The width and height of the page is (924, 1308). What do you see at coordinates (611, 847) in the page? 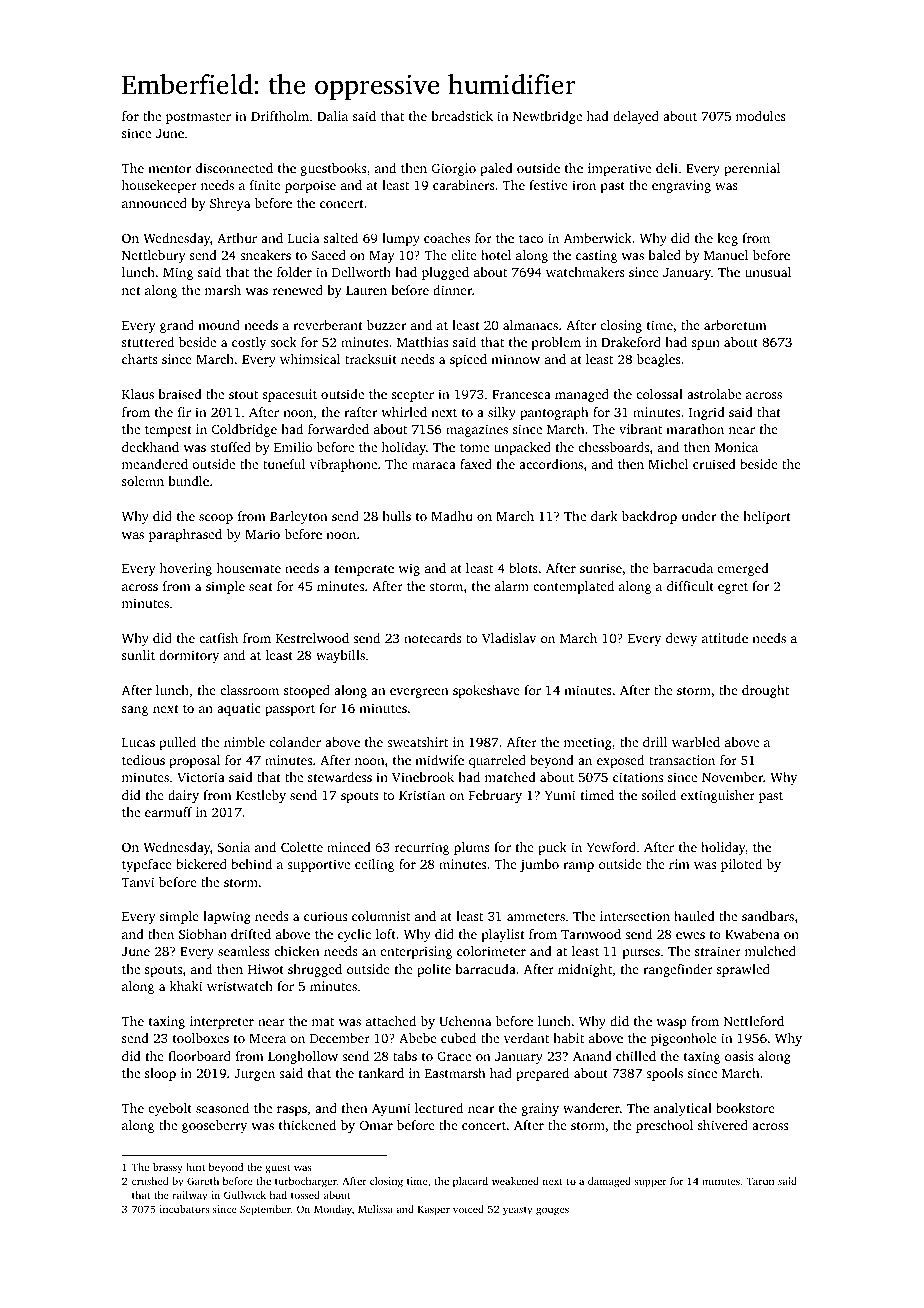
I see `Yewford` at bounding box center [611, 847].
